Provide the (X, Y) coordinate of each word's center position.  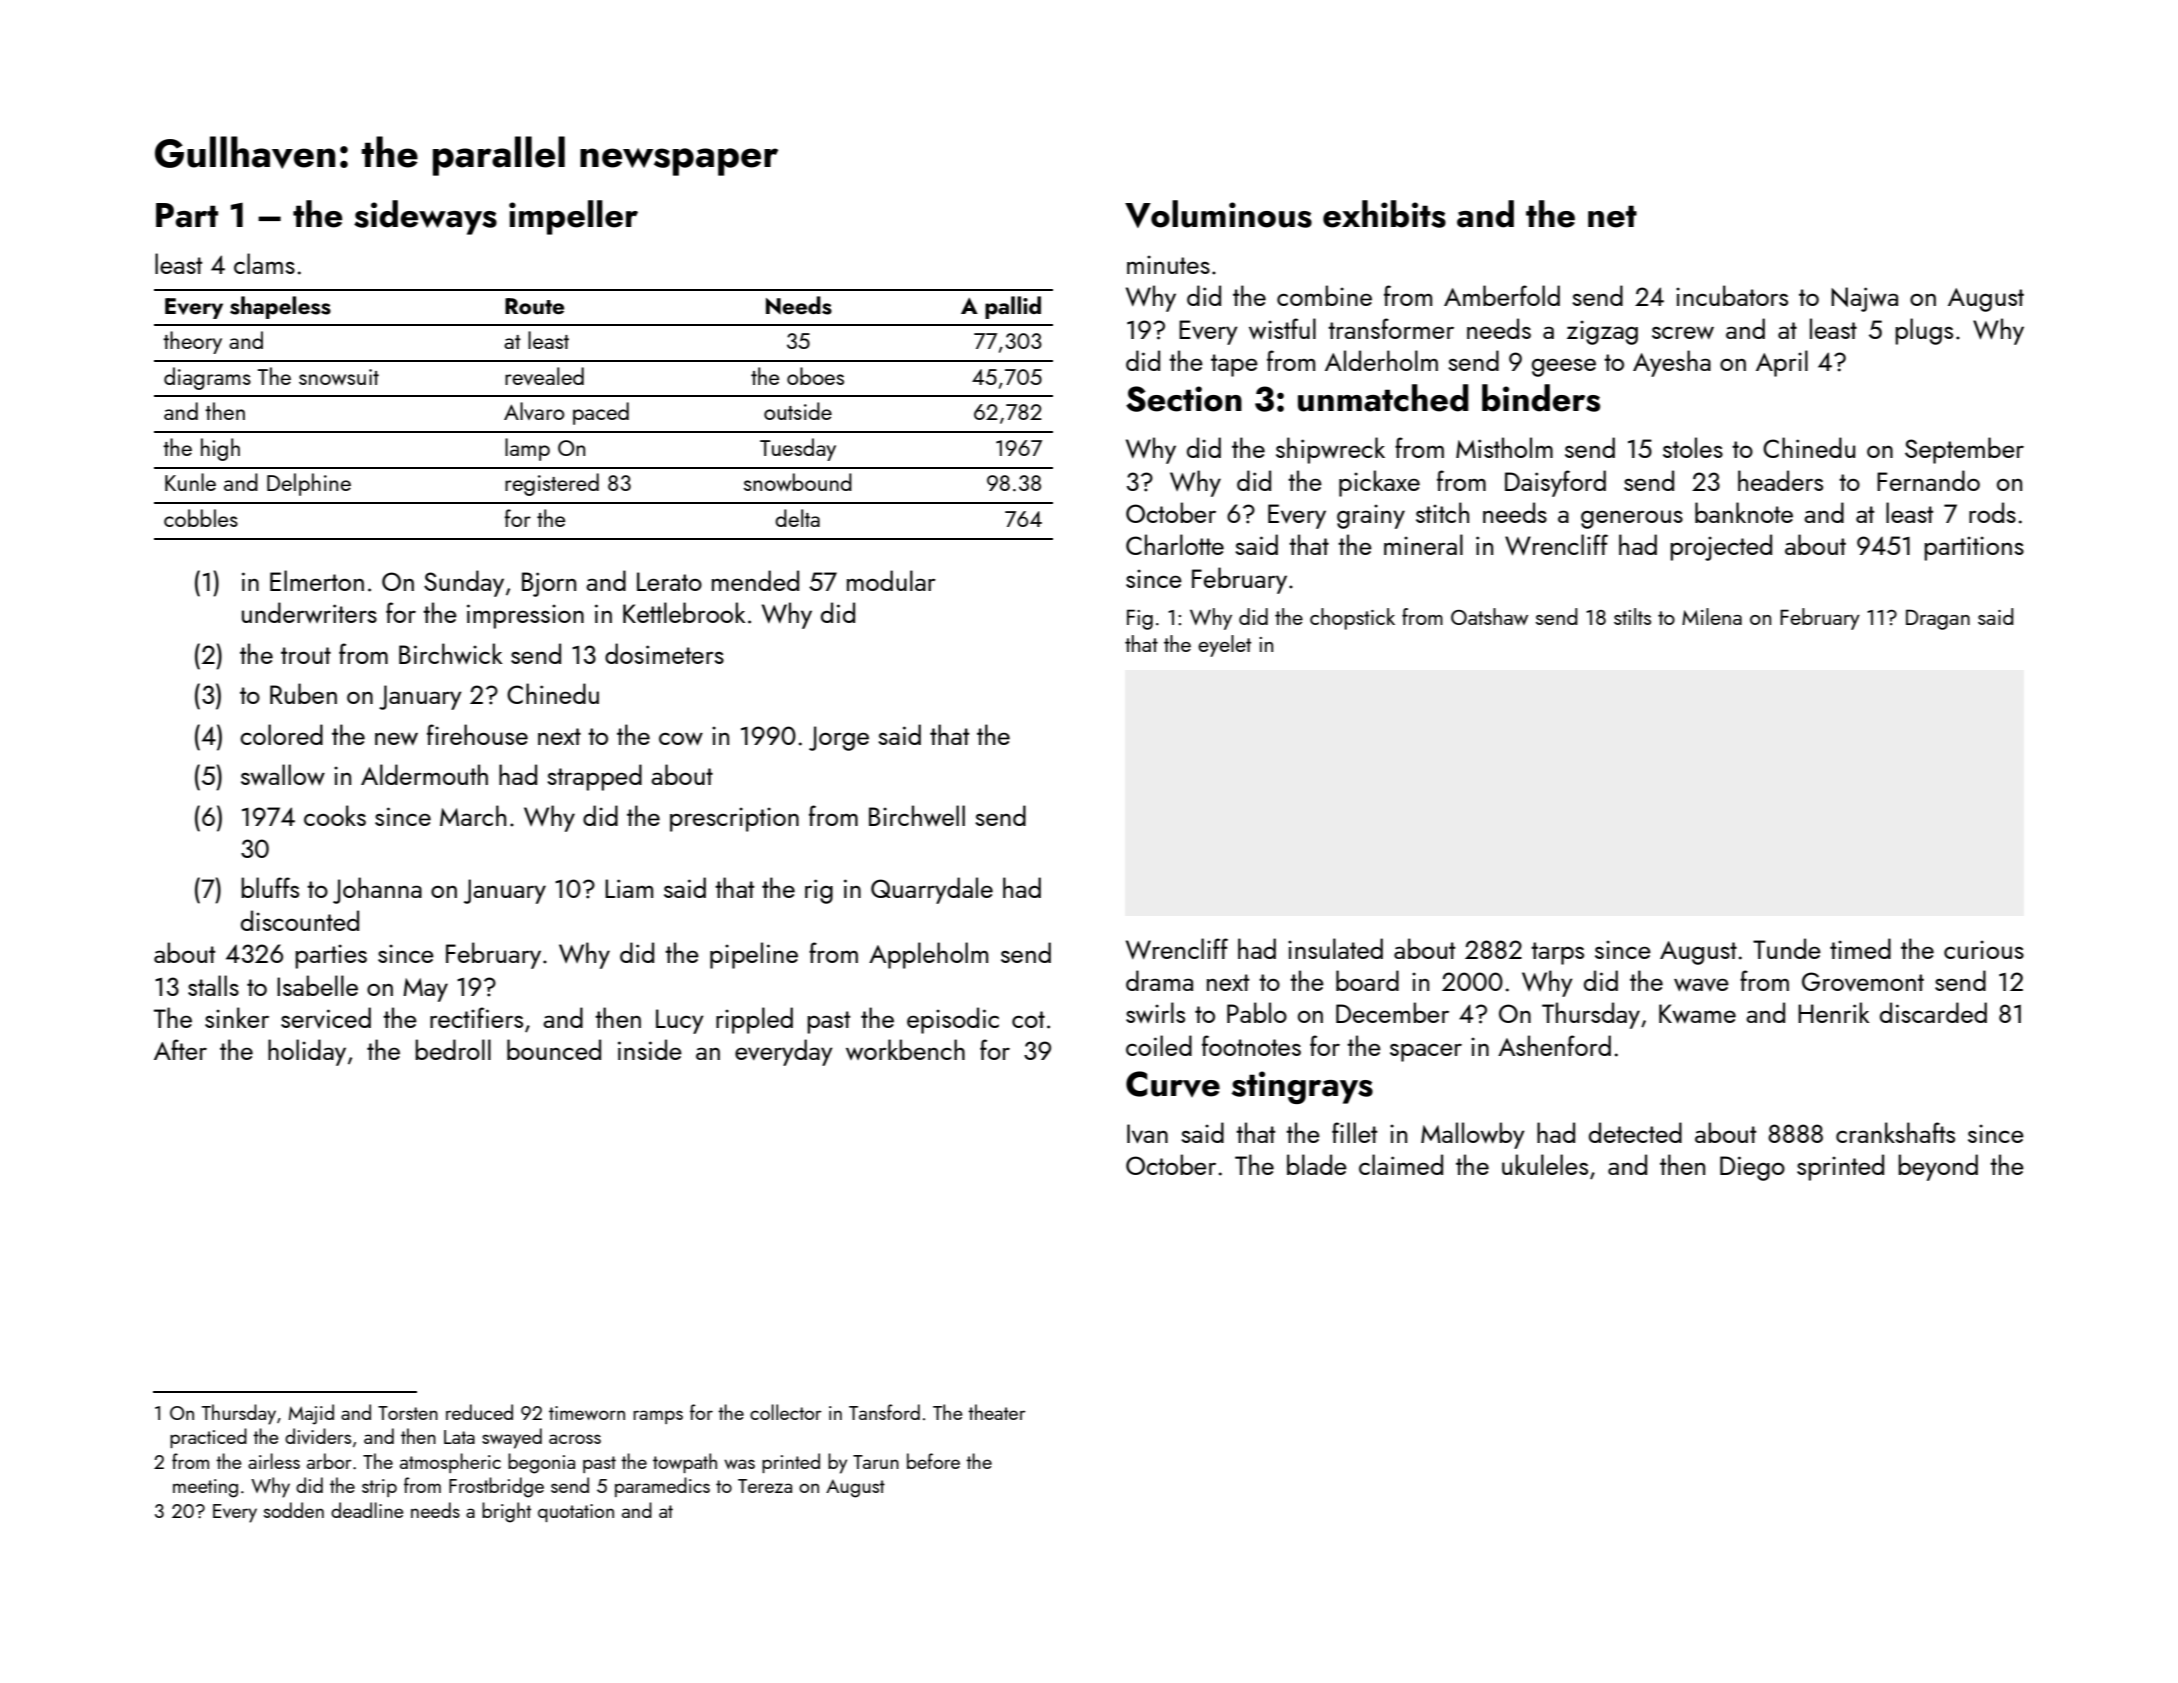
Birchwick (450, 653)
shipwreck (1330, 450)
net (1612, 216)
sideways (425, 217)
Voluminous (1218, 214)
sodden (294, 1510)
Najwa (1864, 299)
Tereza (765, 1486)
